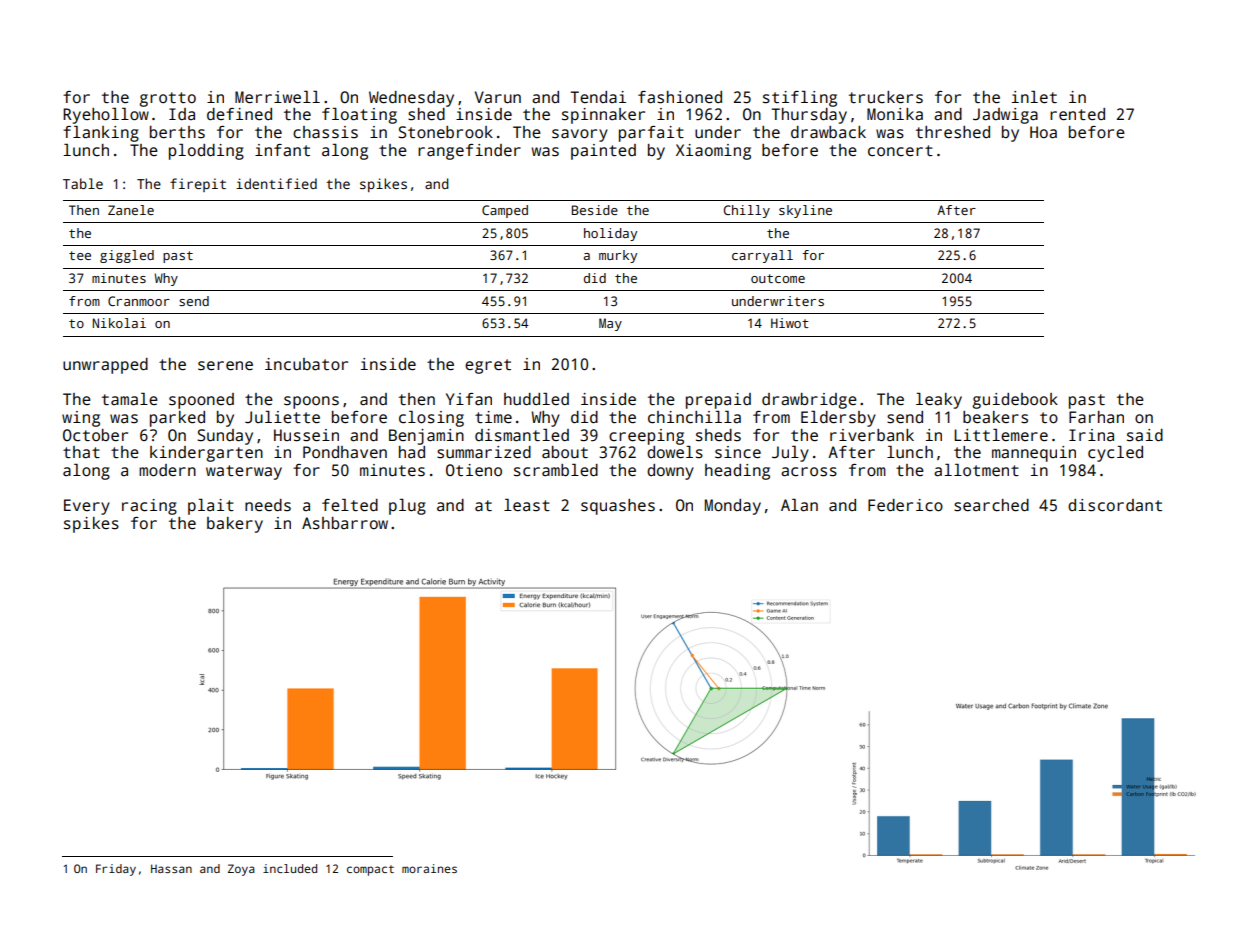 Image resolution: width=1233 pixels, height=952 pixels. I want to click on Federico, so click(905, 505).
